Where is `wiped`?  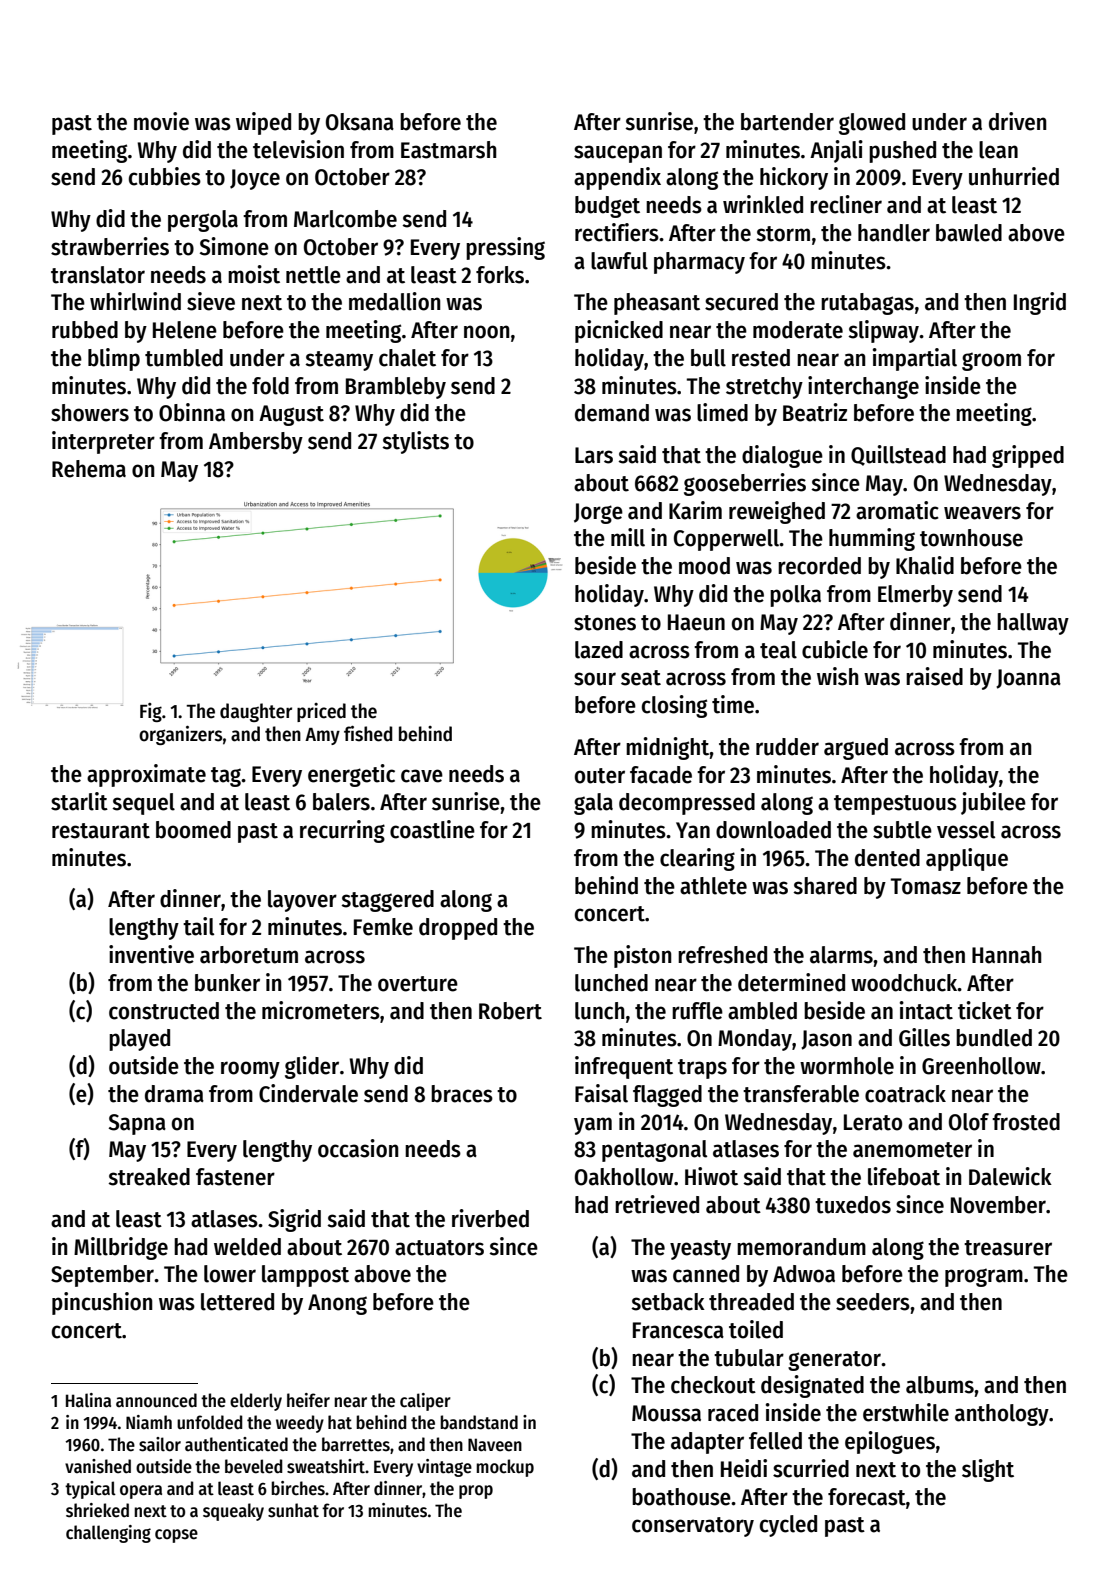 wiped is located at coordinates (263, 123).
